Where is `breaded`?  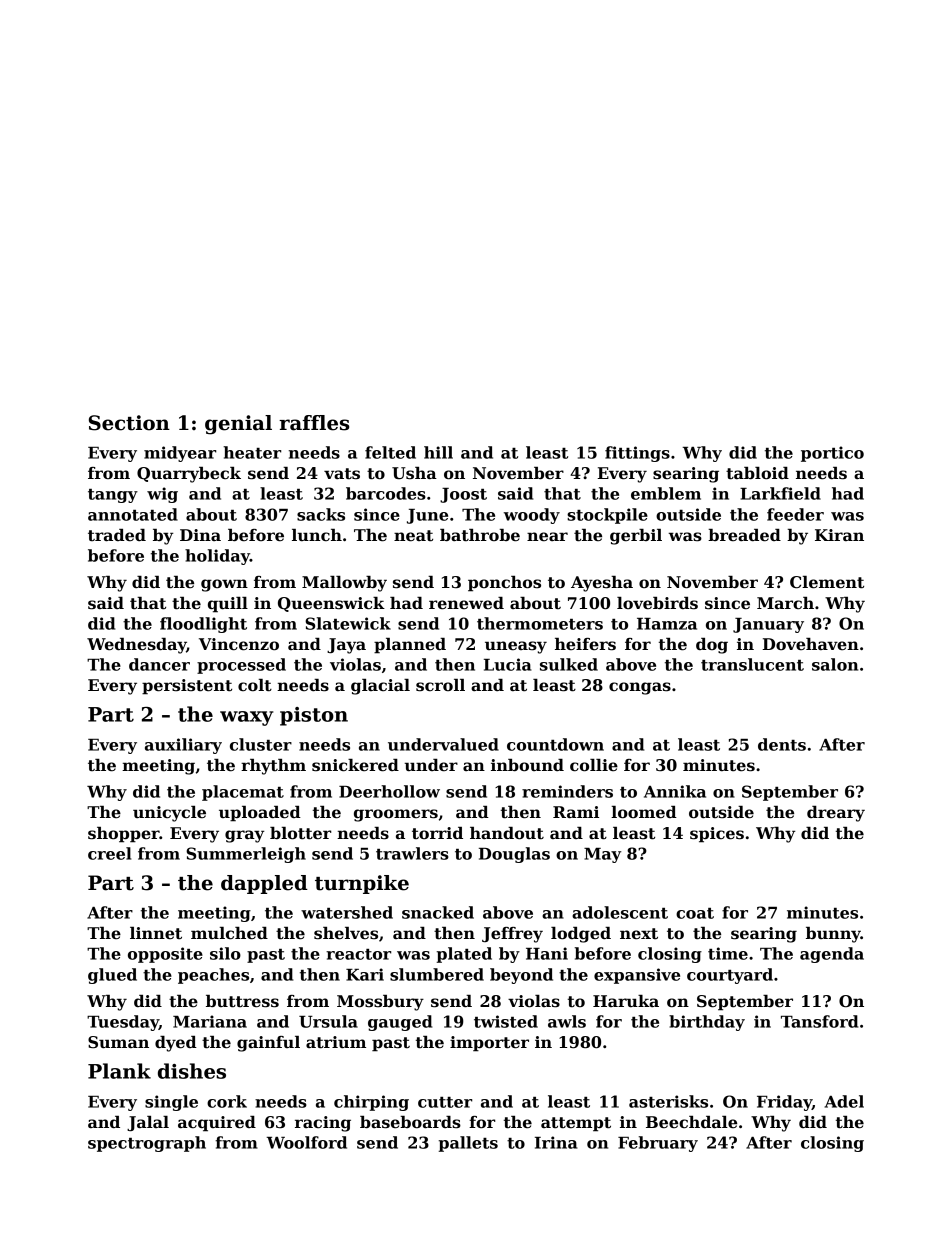
breaded is located at coordinates (744, 535).
